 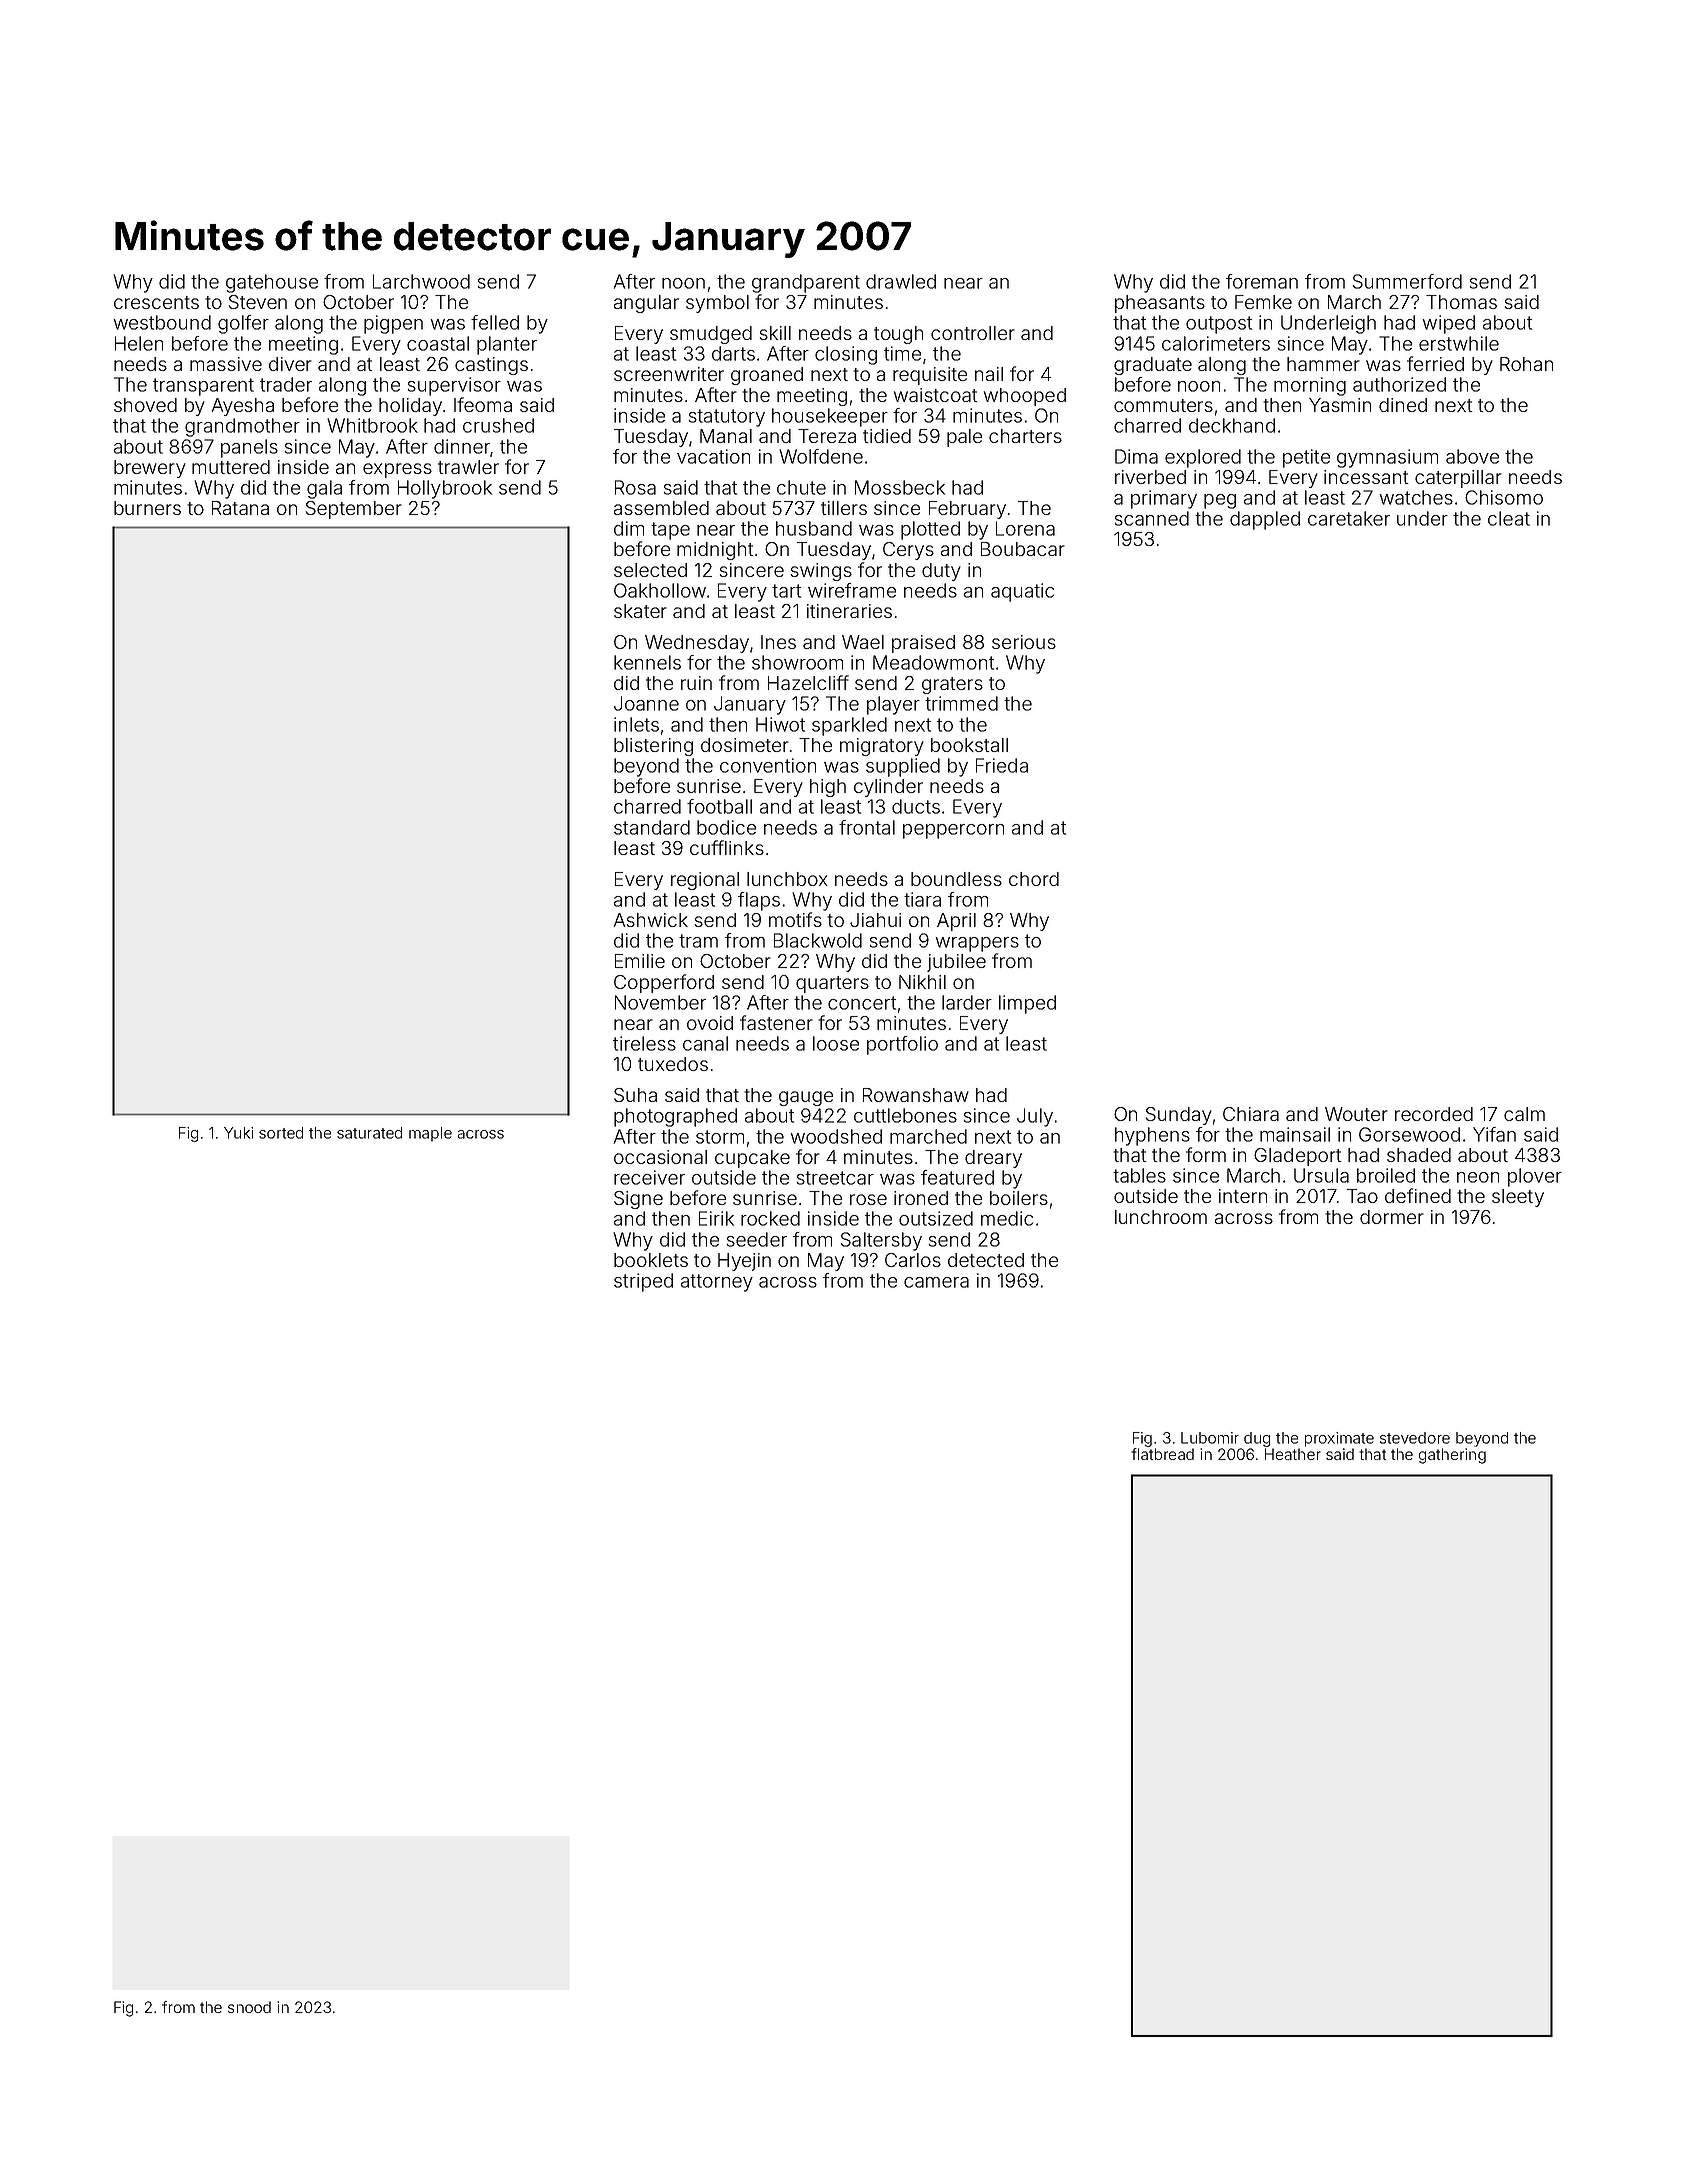 I want to click on gatehouse, so click(x=272, y=283).
